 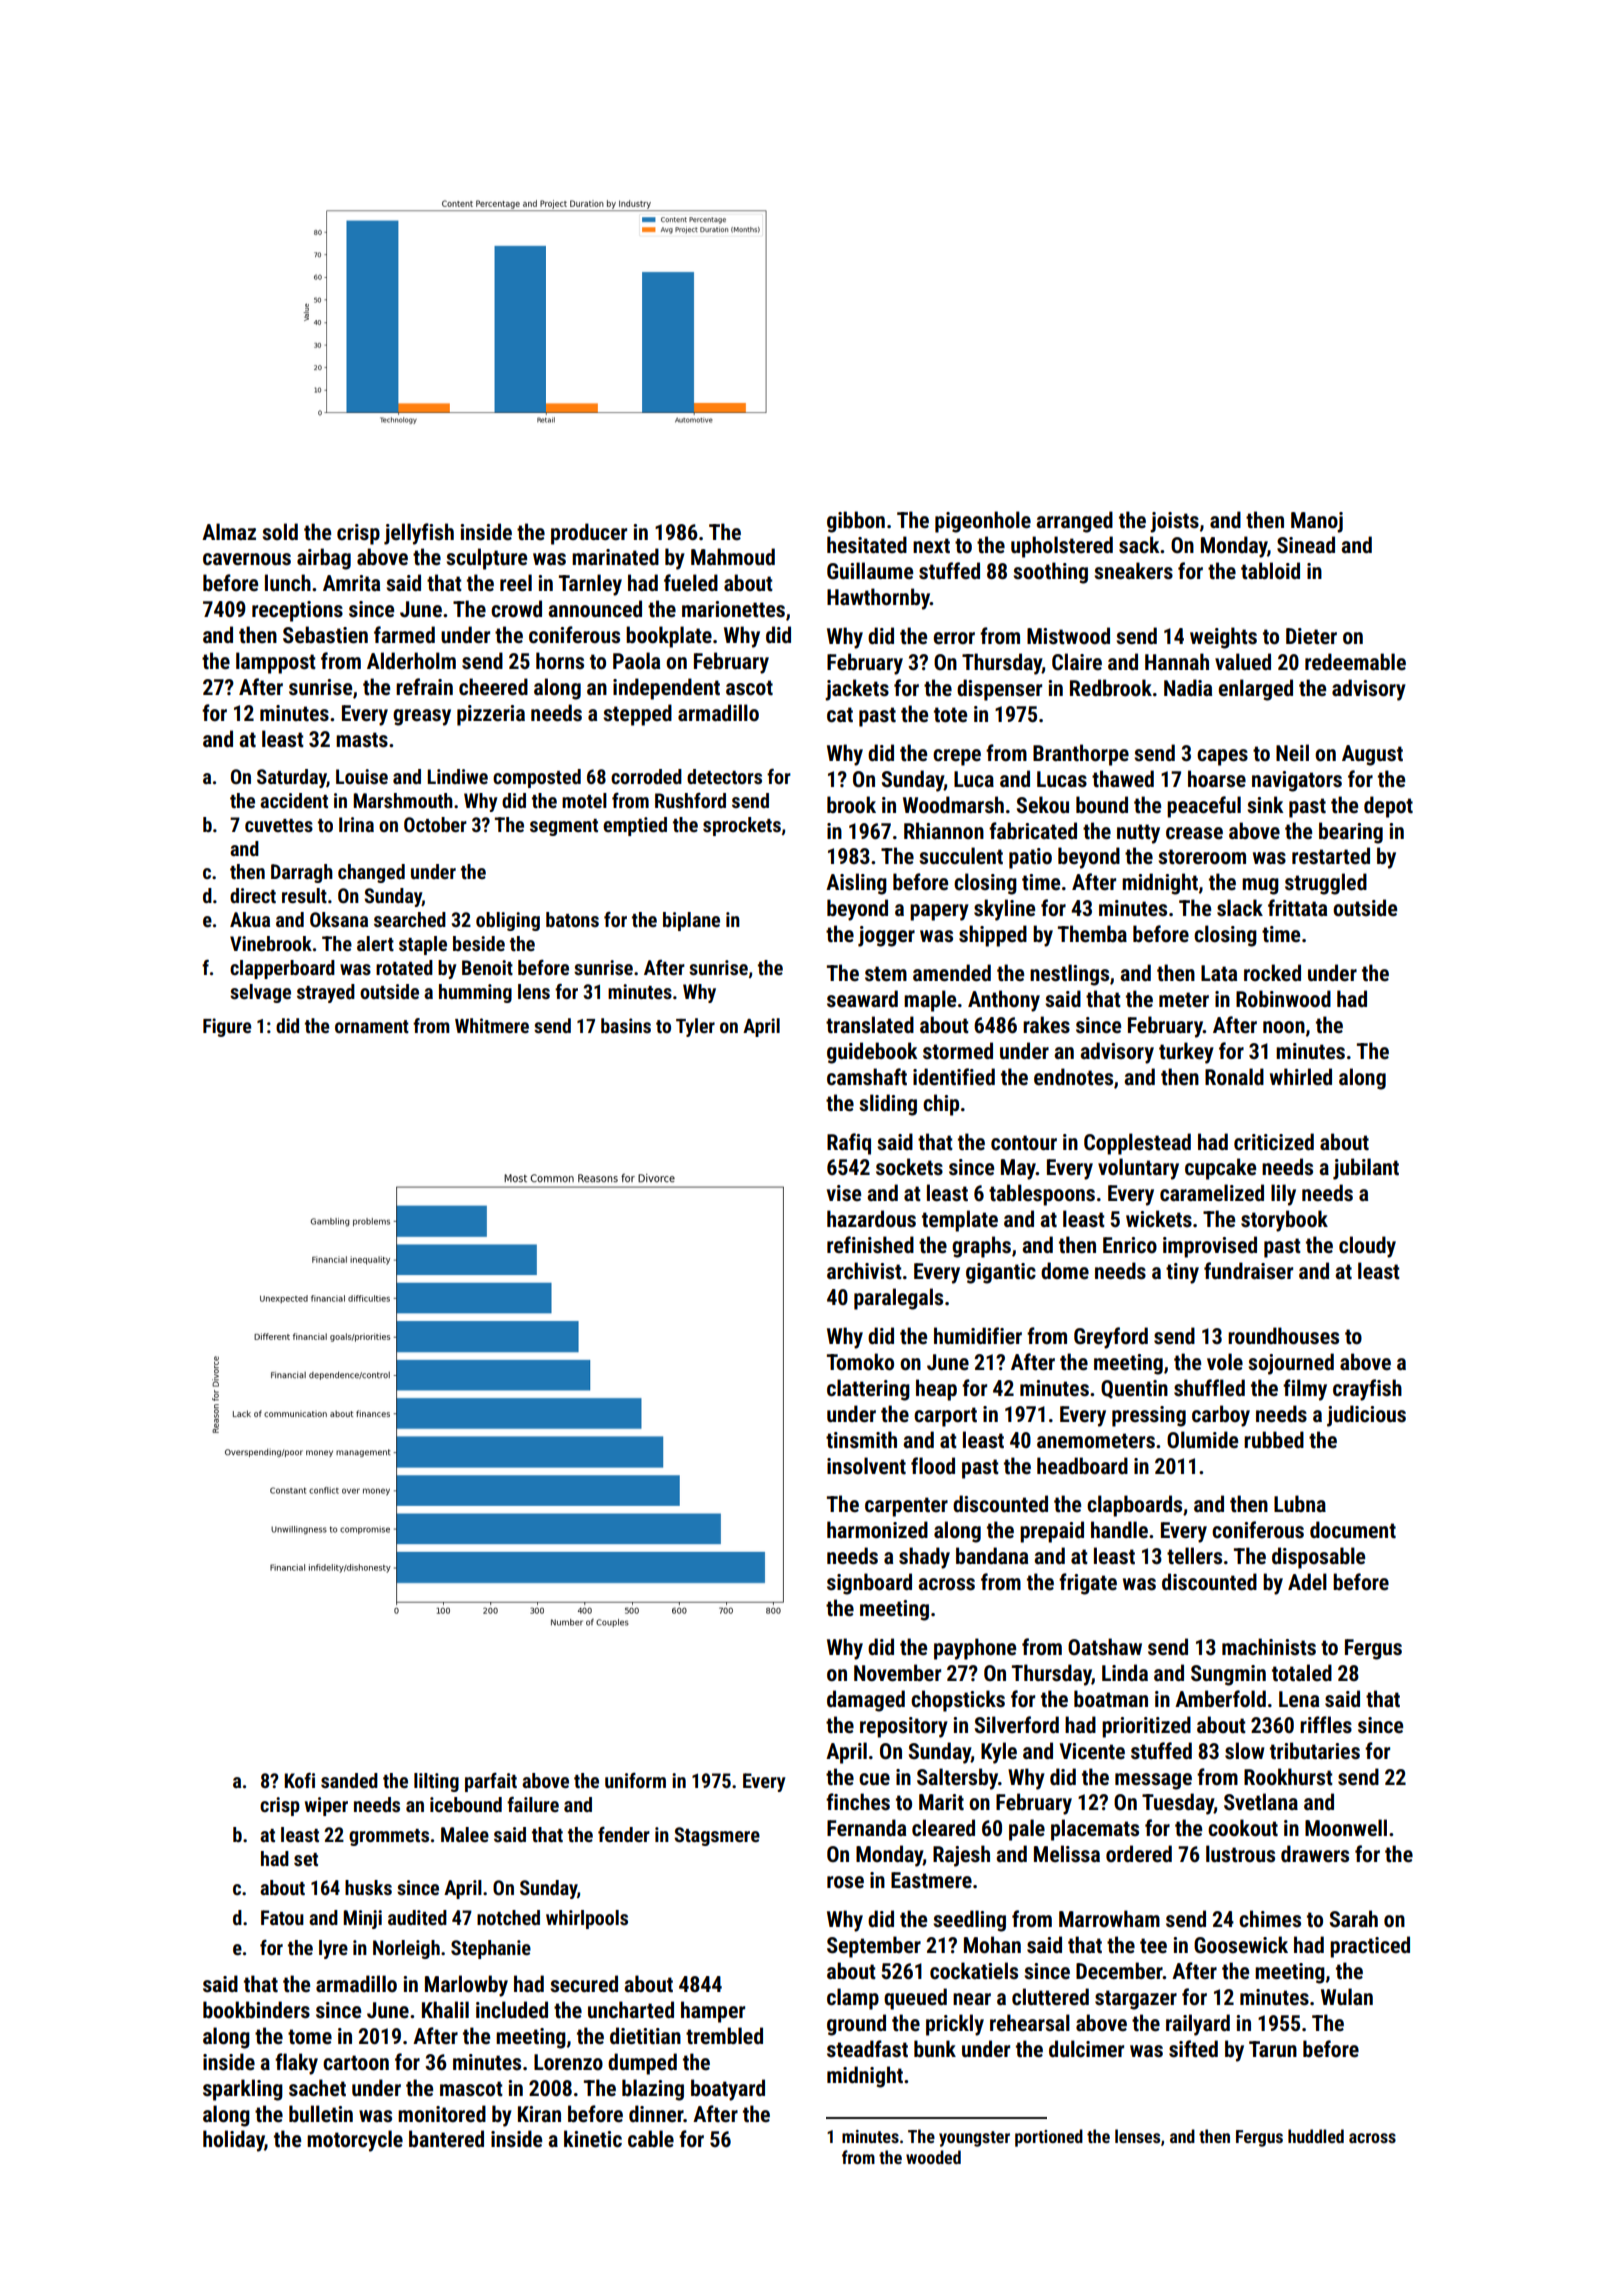 I want to click on holiday, so click(x=234, y=2141).
